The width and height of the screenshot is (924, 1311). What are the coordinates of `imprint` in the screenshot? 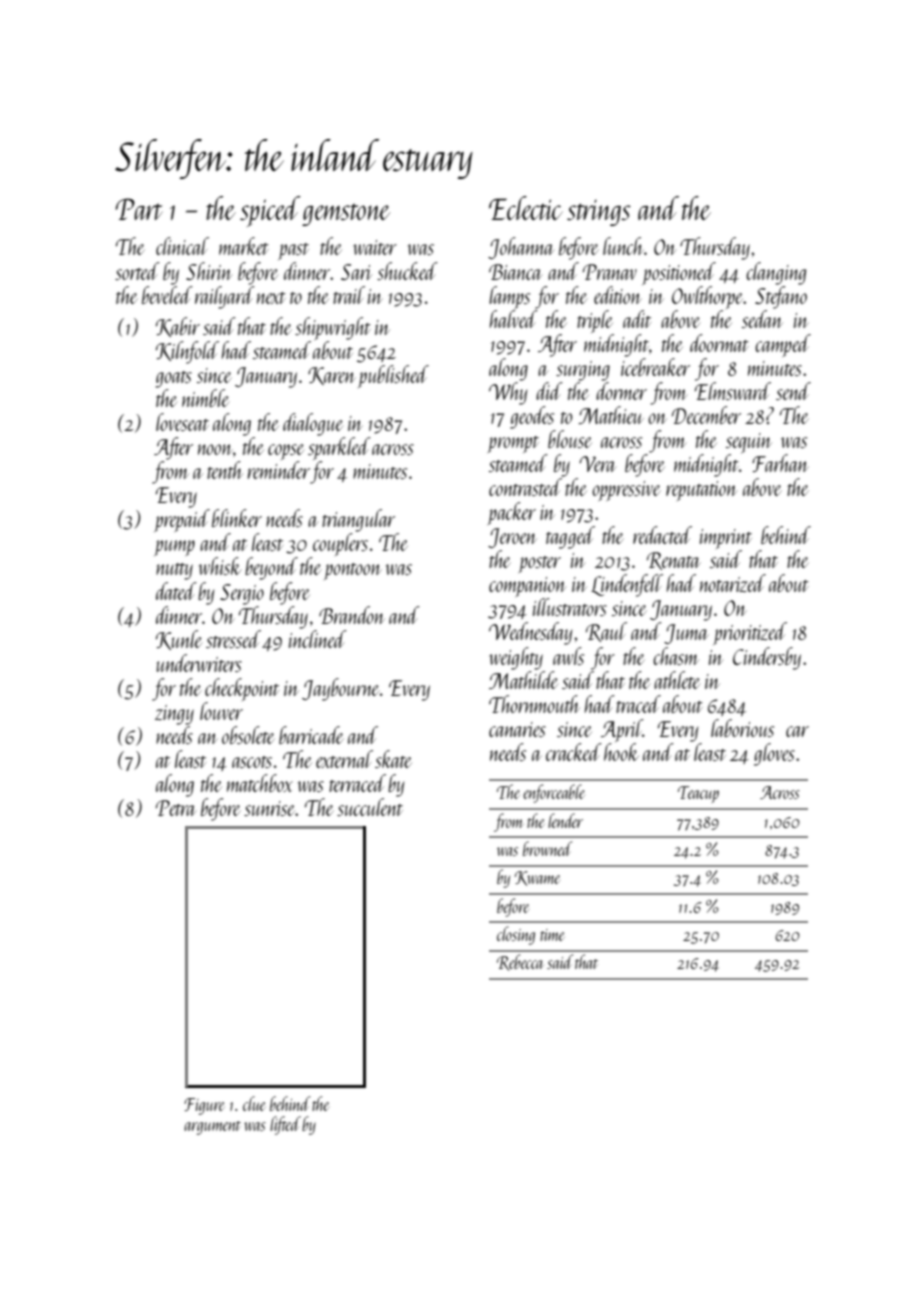 It's located at (726, 539).
